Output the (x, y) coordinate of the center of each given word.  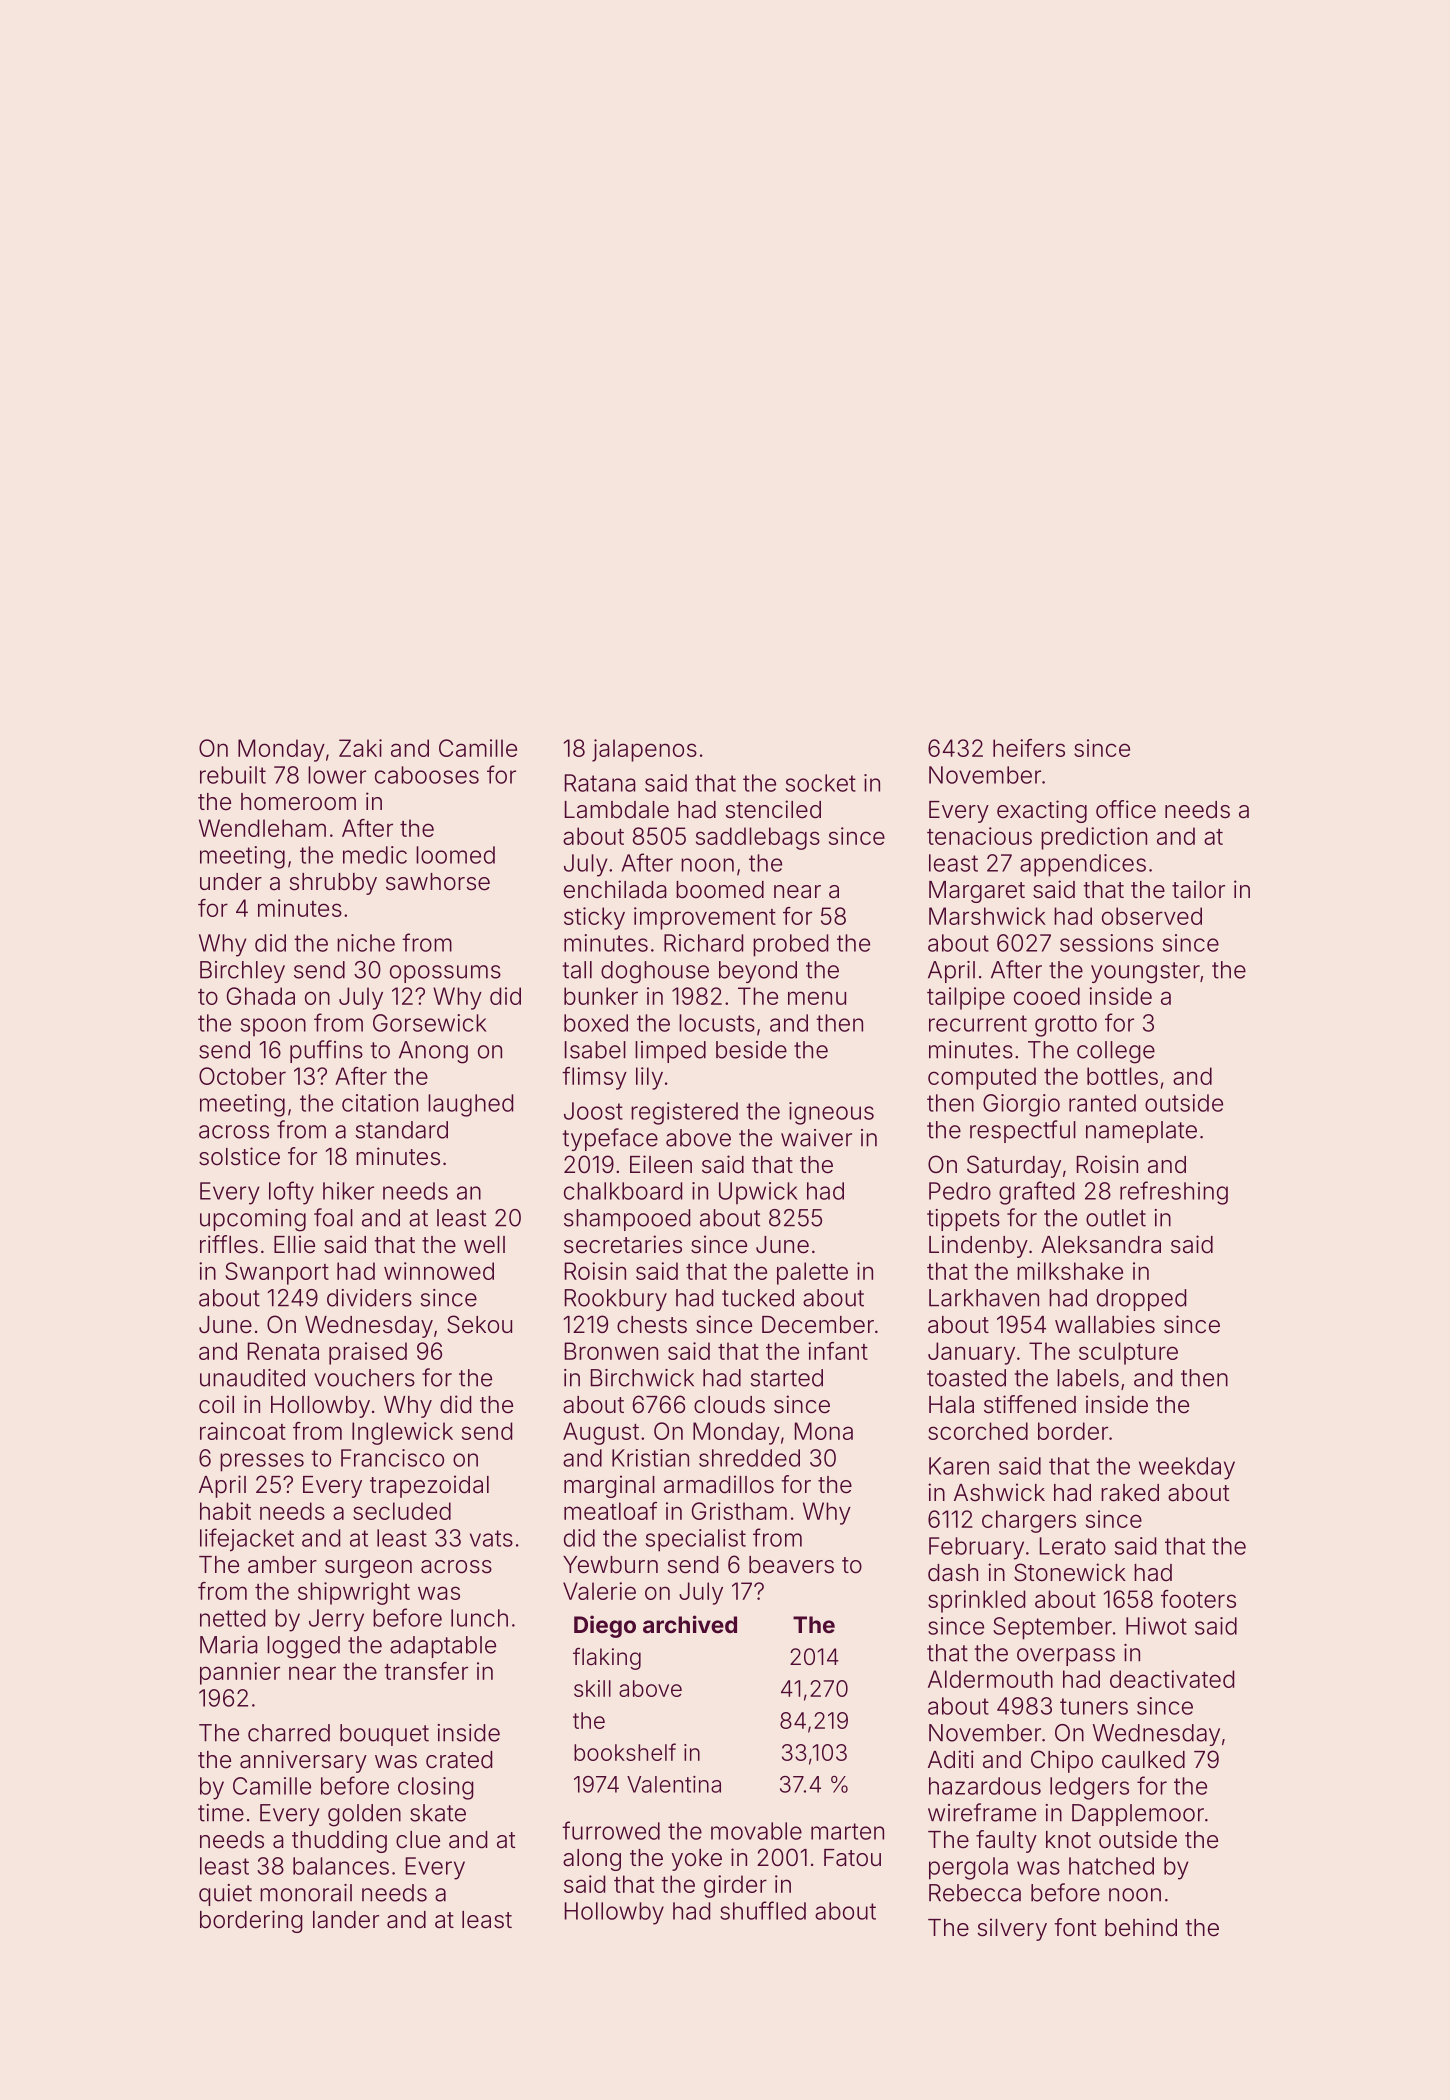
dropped (1141, 1300)
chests (652, 1325)
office (1126, 809)
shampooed (627, 1220)
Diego (605, 1626)
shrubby (333, 884)
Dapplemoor (1138, 1815)
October (242, 1076)
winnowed (439, 1271)
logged (303, 1647)
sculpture (1128, 1353)
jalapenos (644, 750)
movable (756, 1831)
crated (459, 1760)
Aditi (951, 1759)
